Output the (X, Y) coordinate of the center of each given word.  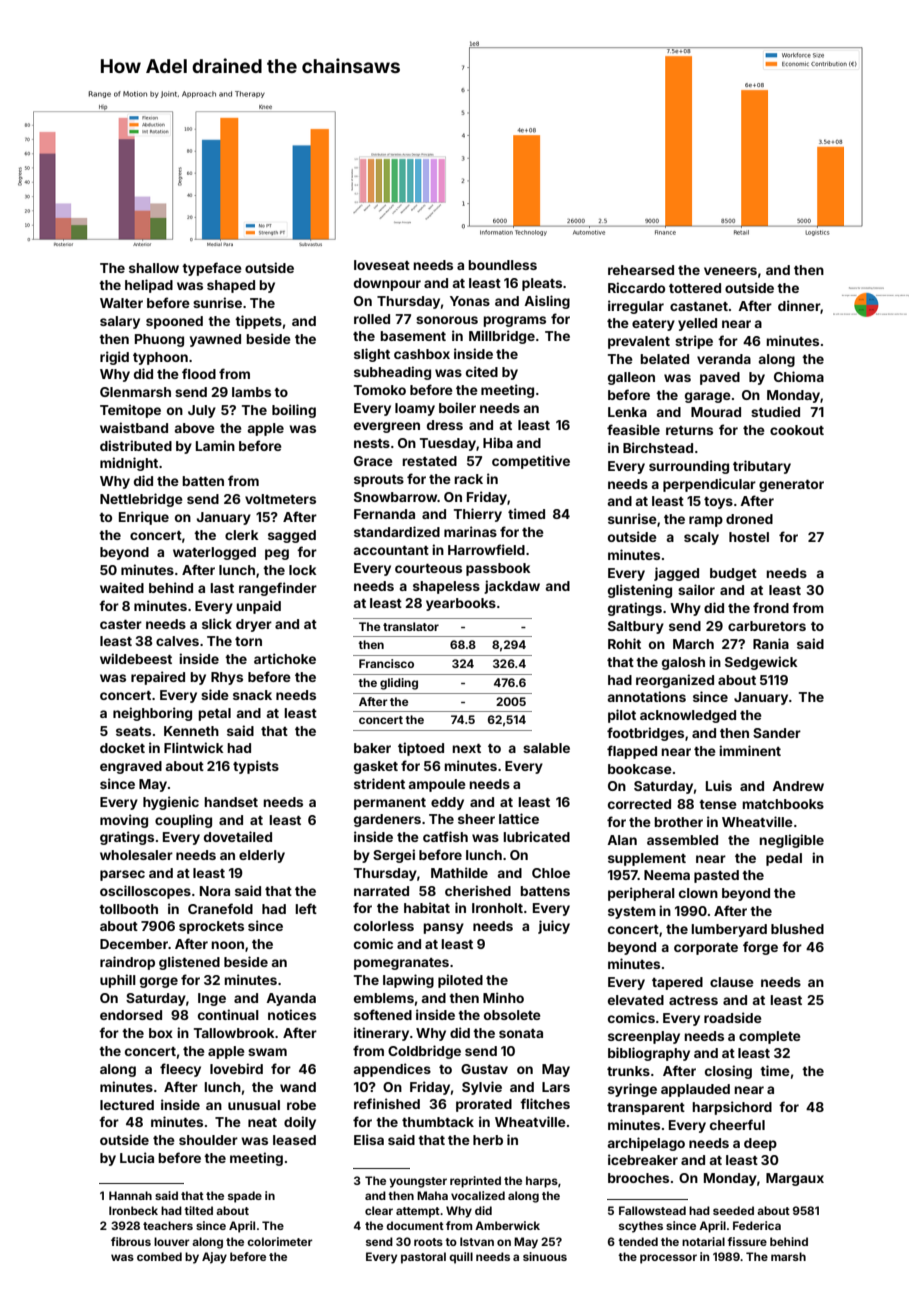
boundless (502, 265)
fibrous (131, 1241)
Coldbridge (424, 1052)
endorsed (131, 1015)
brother (678, 822)
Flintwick (194, 747)
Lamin (215, 445)
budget (733, 574)
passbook (498, 569)
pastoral (423, 1258)
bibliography (649, 1054)
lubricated (536, 836)
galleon (631, 378)
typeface (212, 269)
